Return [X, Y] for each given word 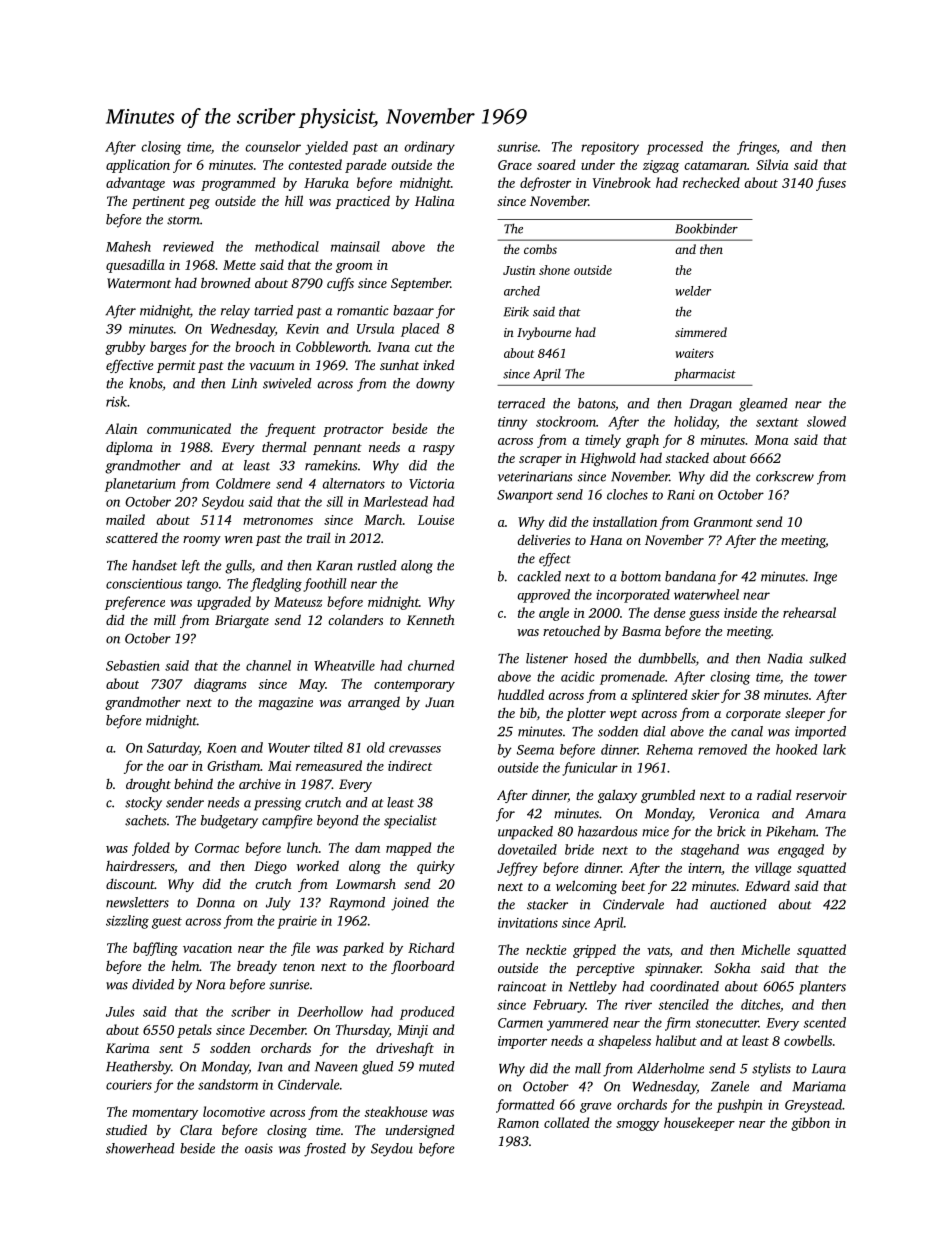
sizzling [127, 922]
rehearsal [809, 612]
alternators [353, 483]
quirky [436, 867]
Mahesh [128, 246]
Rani [681, 495]
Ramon [518, 1123]
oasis [259, 1148]
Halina [435, 200]
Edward [767, 885]
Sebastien [133, 665]
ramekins [331, 465]
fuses [831, 184]
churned [431, 665]
